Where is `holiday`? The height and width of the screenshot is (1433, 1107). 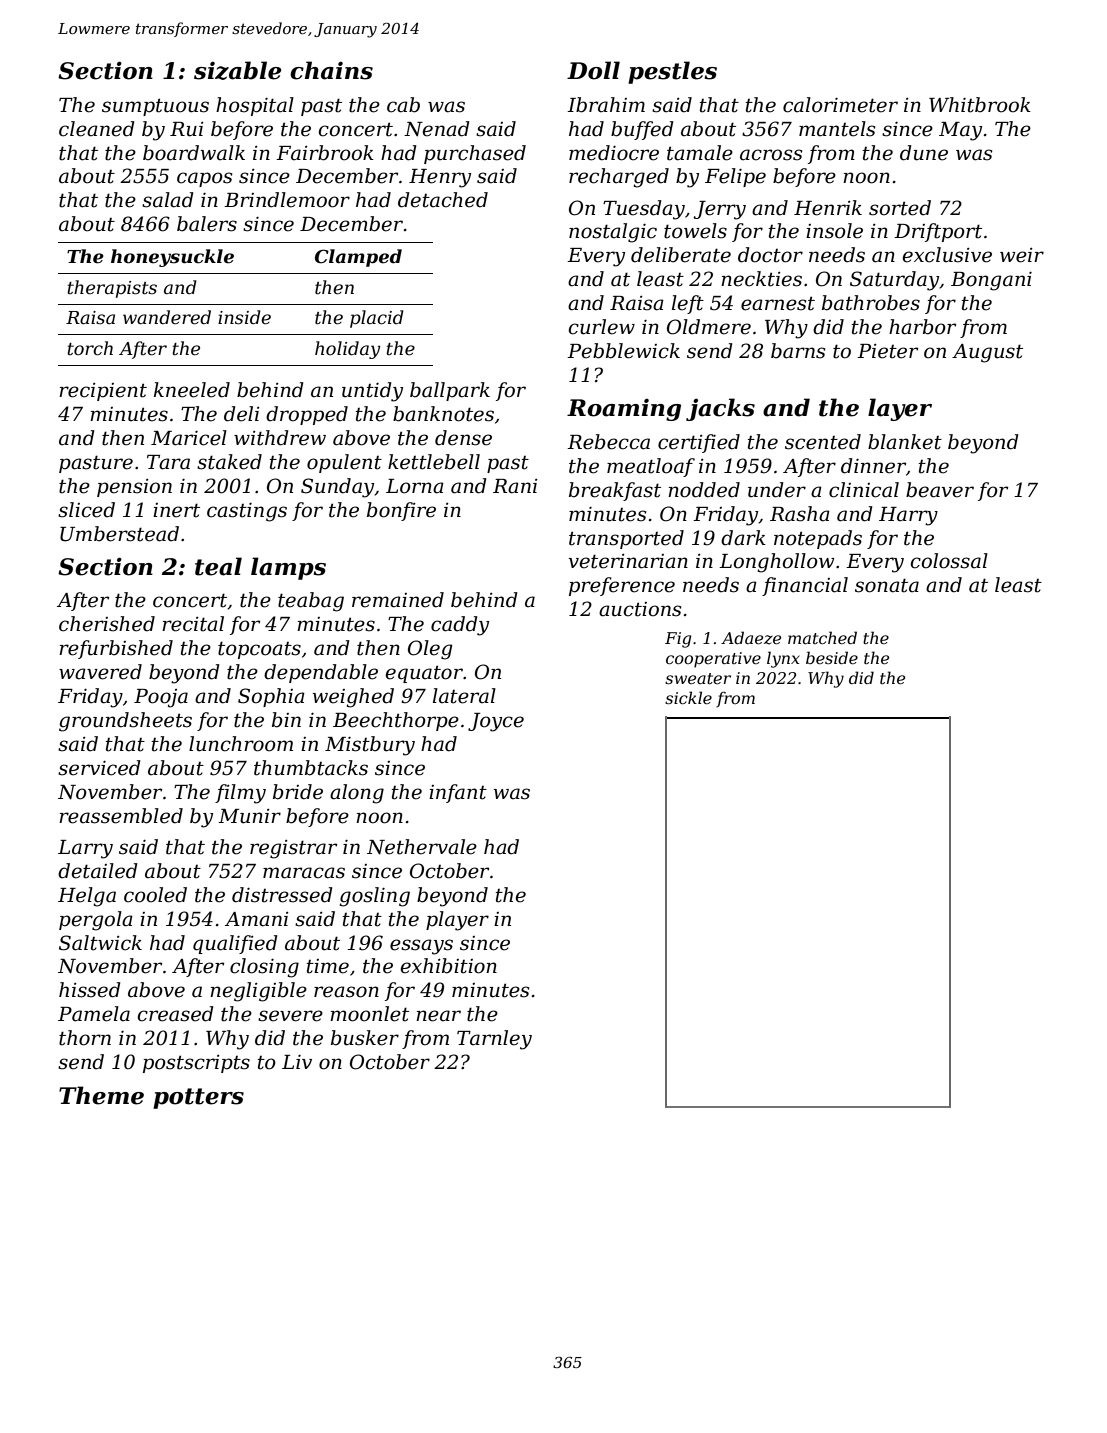 holiday is located at coordinates (348, 350).
